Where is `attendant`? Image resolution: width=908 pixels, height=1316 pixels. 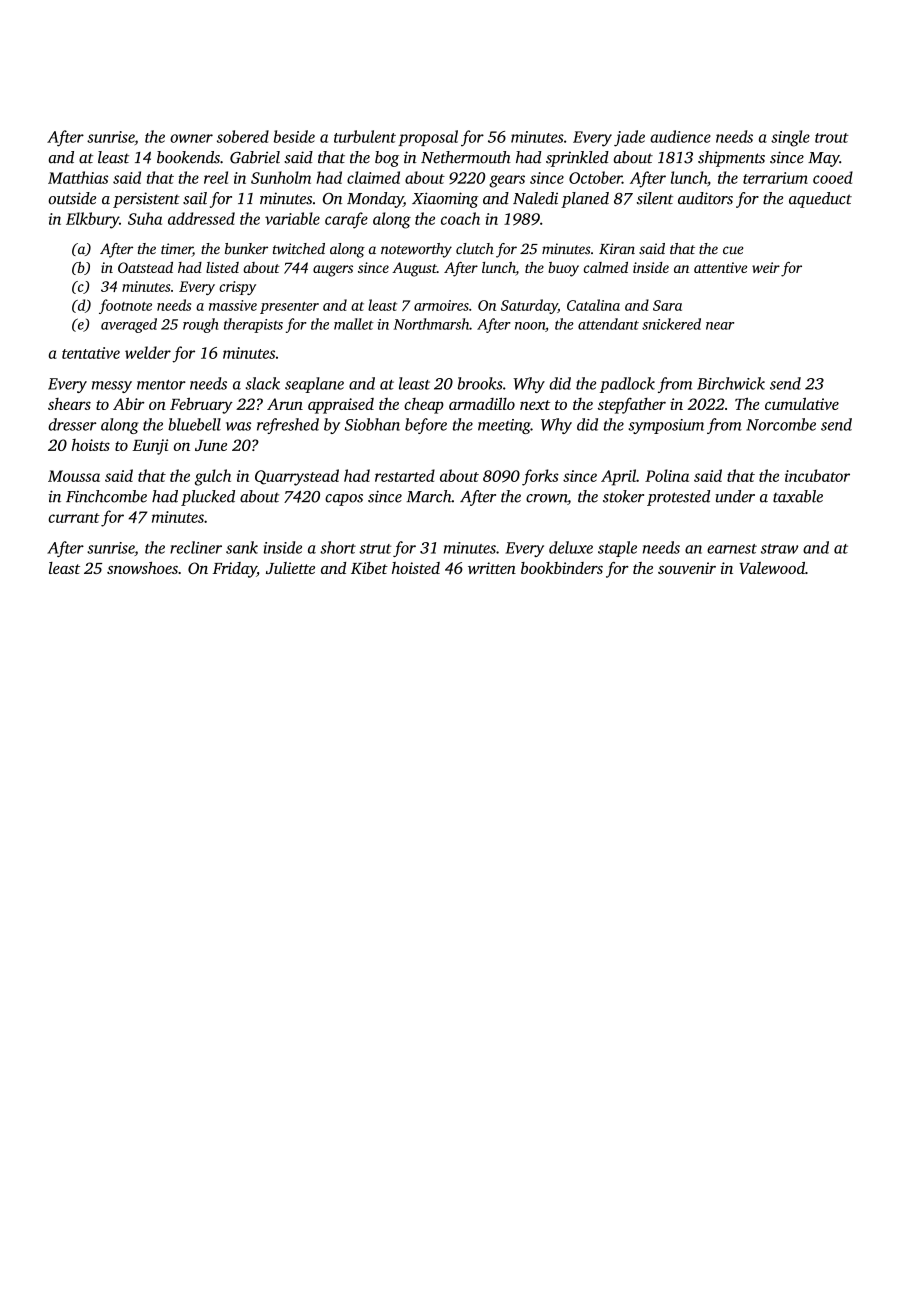 attendant is located at coordinates (608, 324).
